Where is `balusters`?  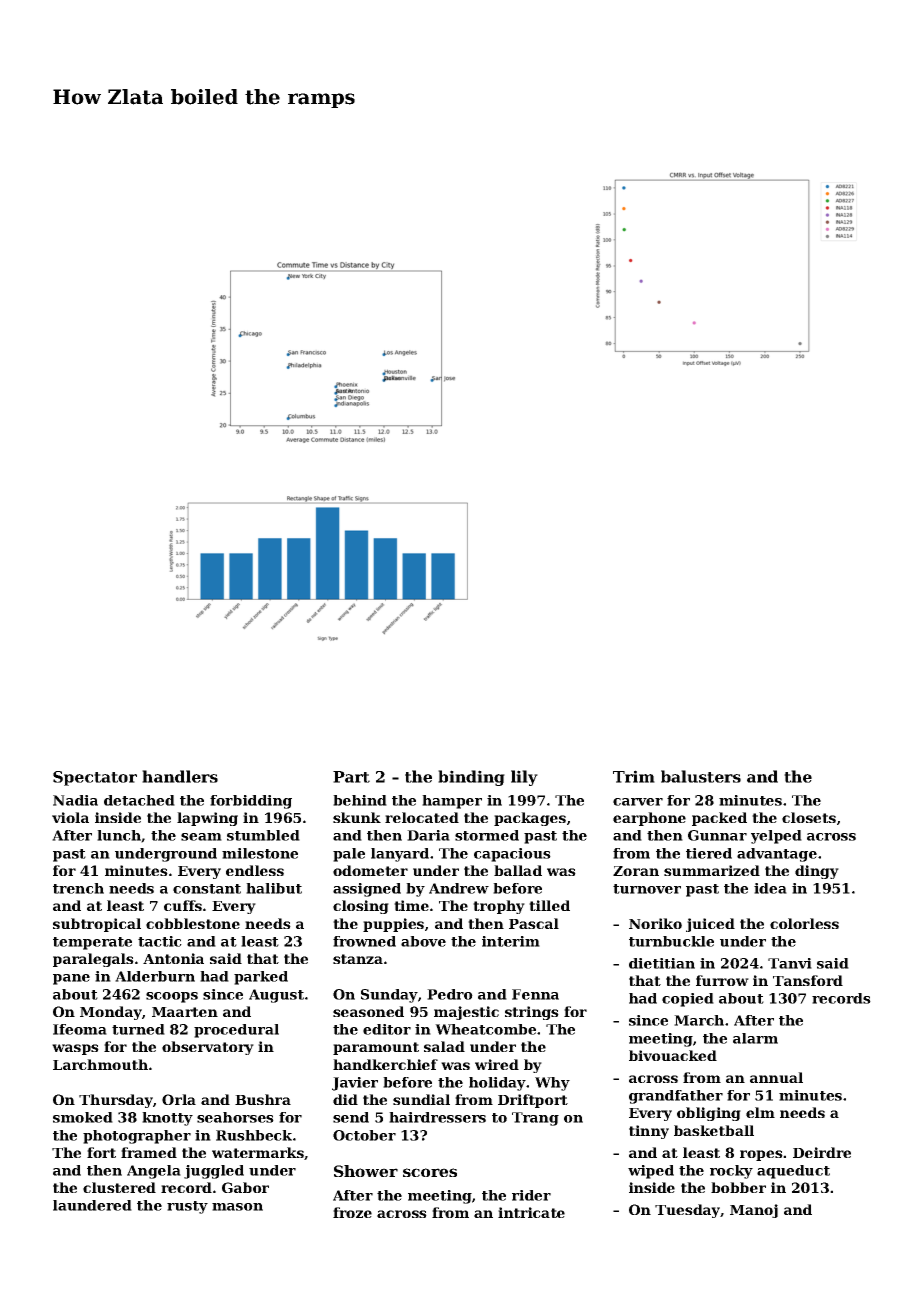 balusters is located at coordinates (701, 776).
